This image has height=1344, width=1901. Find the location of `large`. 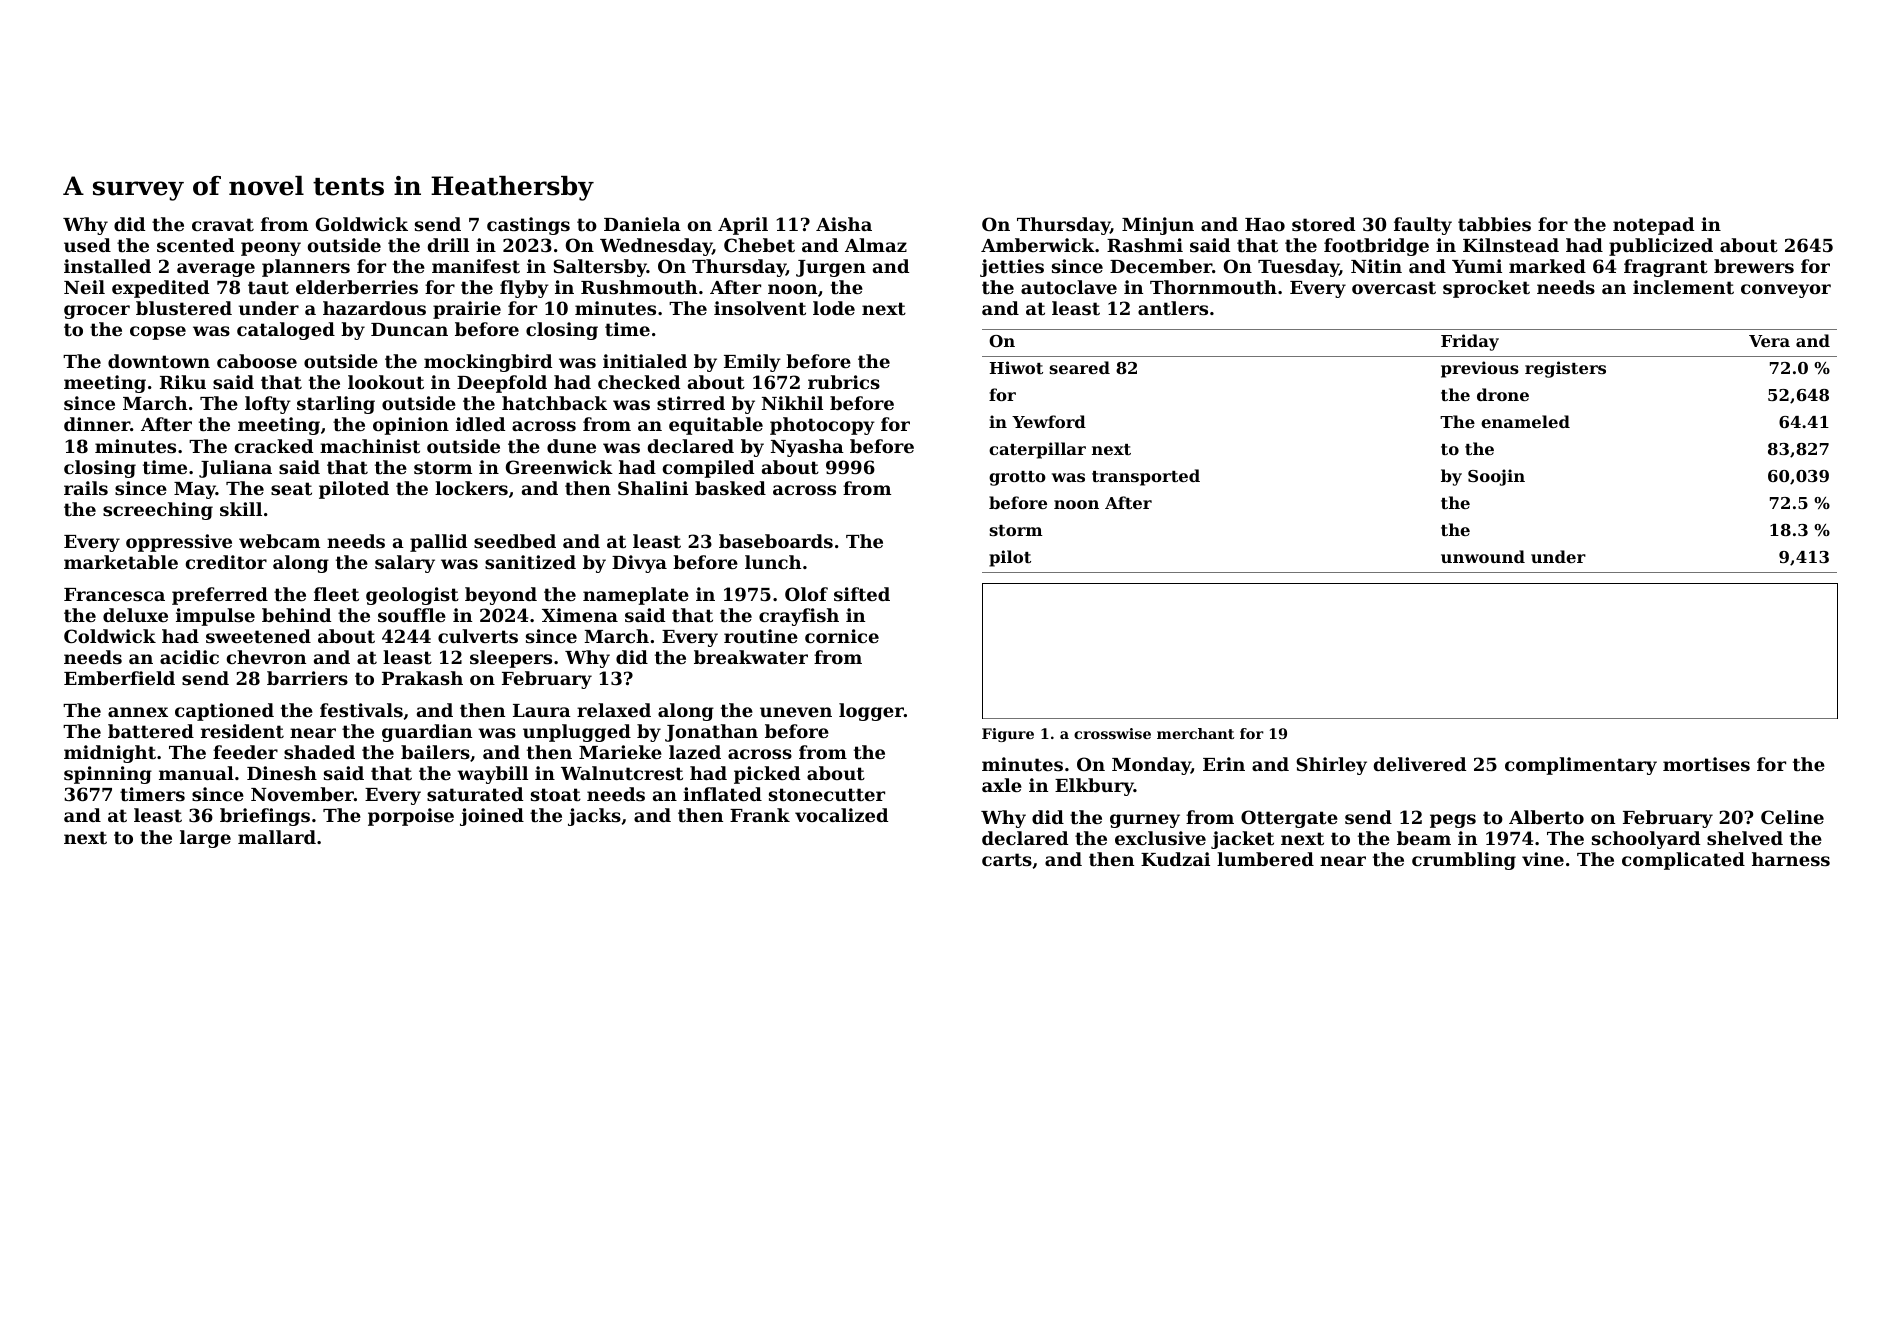

large is located at coordinates (205, 839).
